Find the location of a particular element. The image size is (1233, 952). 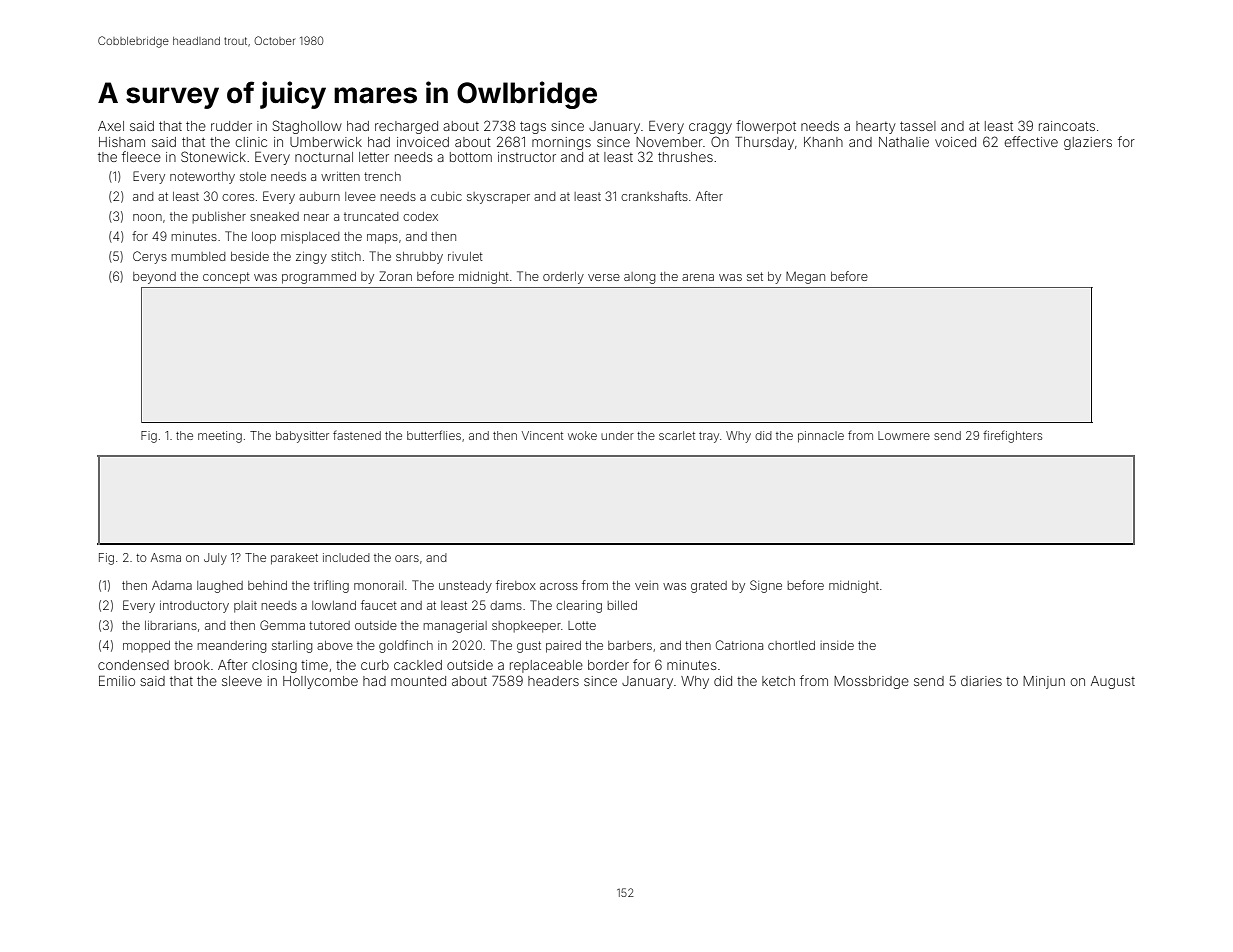

laughed is located at coordinates (220, 587).
